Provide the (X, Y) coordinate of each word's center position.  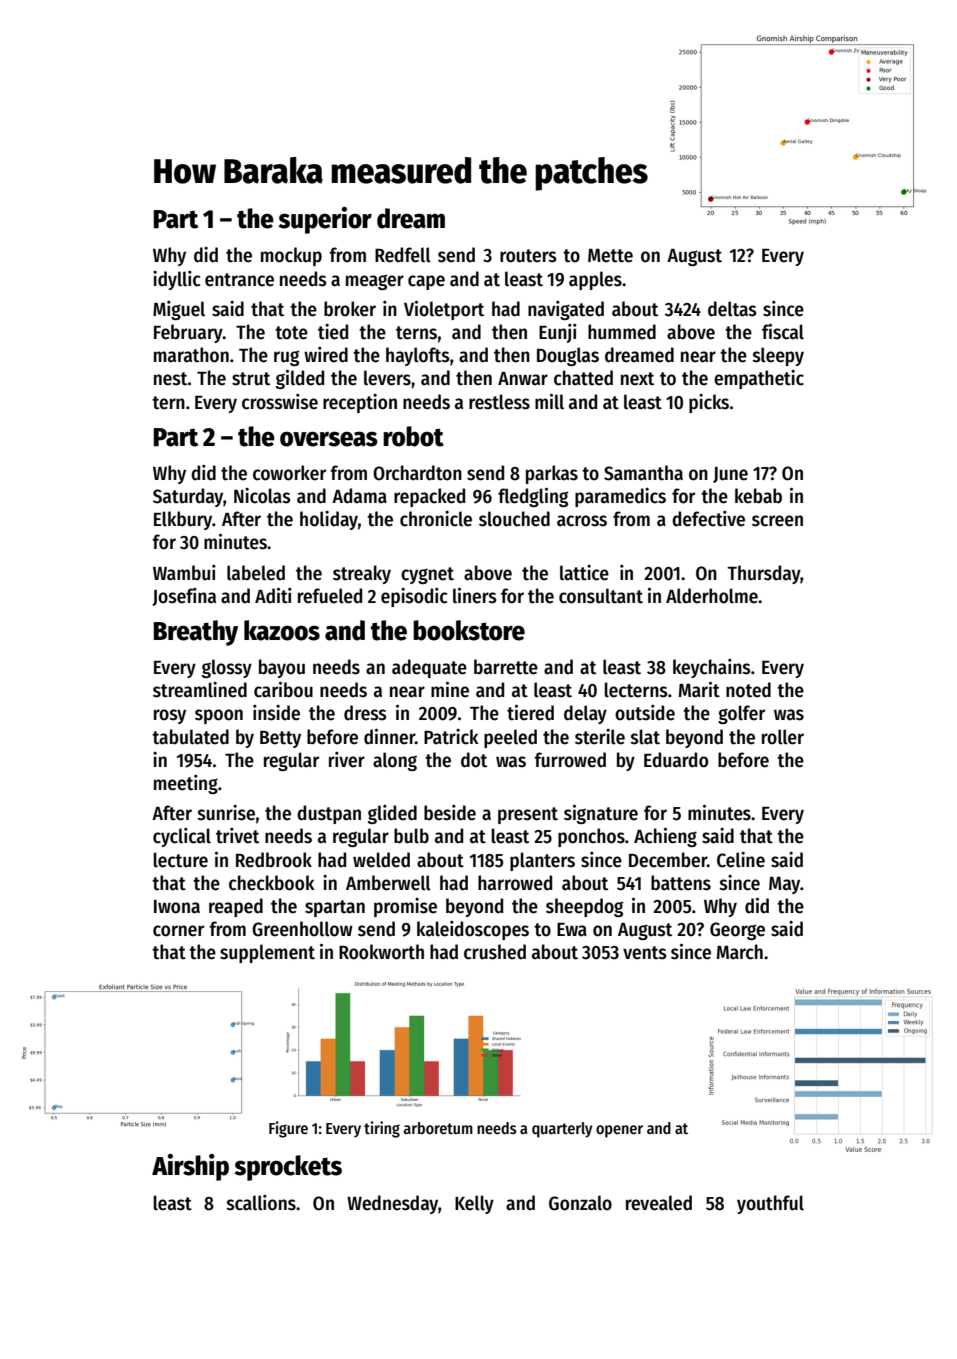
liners (474, 596)
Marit (699, 690)
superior (325, 220)
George (737, 931)
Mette (610, 256)
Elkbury (183, 520)
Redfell (403, 255)
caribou (283, 690)
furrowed (570, 760)
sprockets (288, 1168)
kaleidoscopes (473, 930)
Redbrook (274, 860)
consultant (601, 596)
